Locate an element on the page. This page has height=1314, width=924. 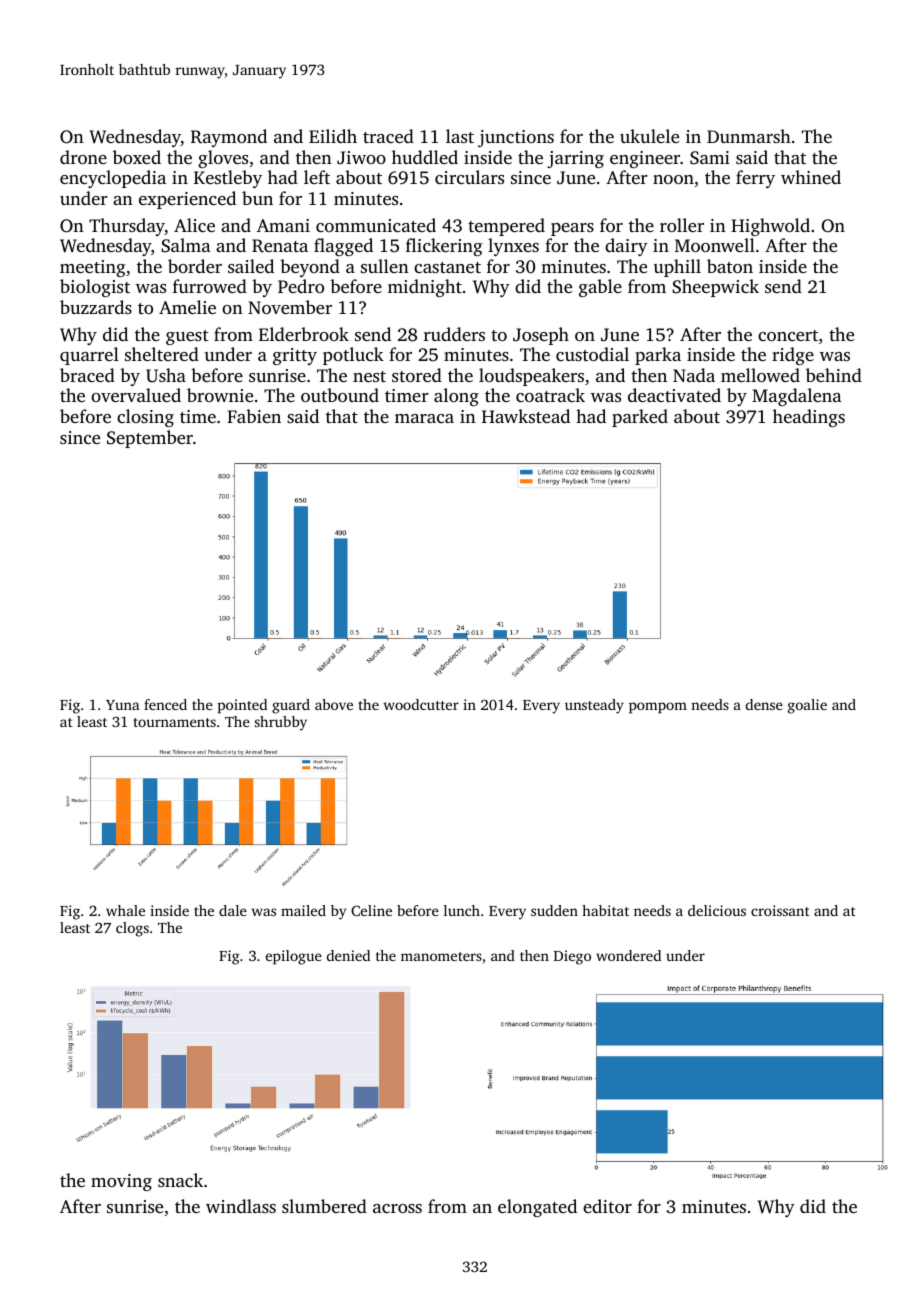
closing is located at coordinates (145, 418).
